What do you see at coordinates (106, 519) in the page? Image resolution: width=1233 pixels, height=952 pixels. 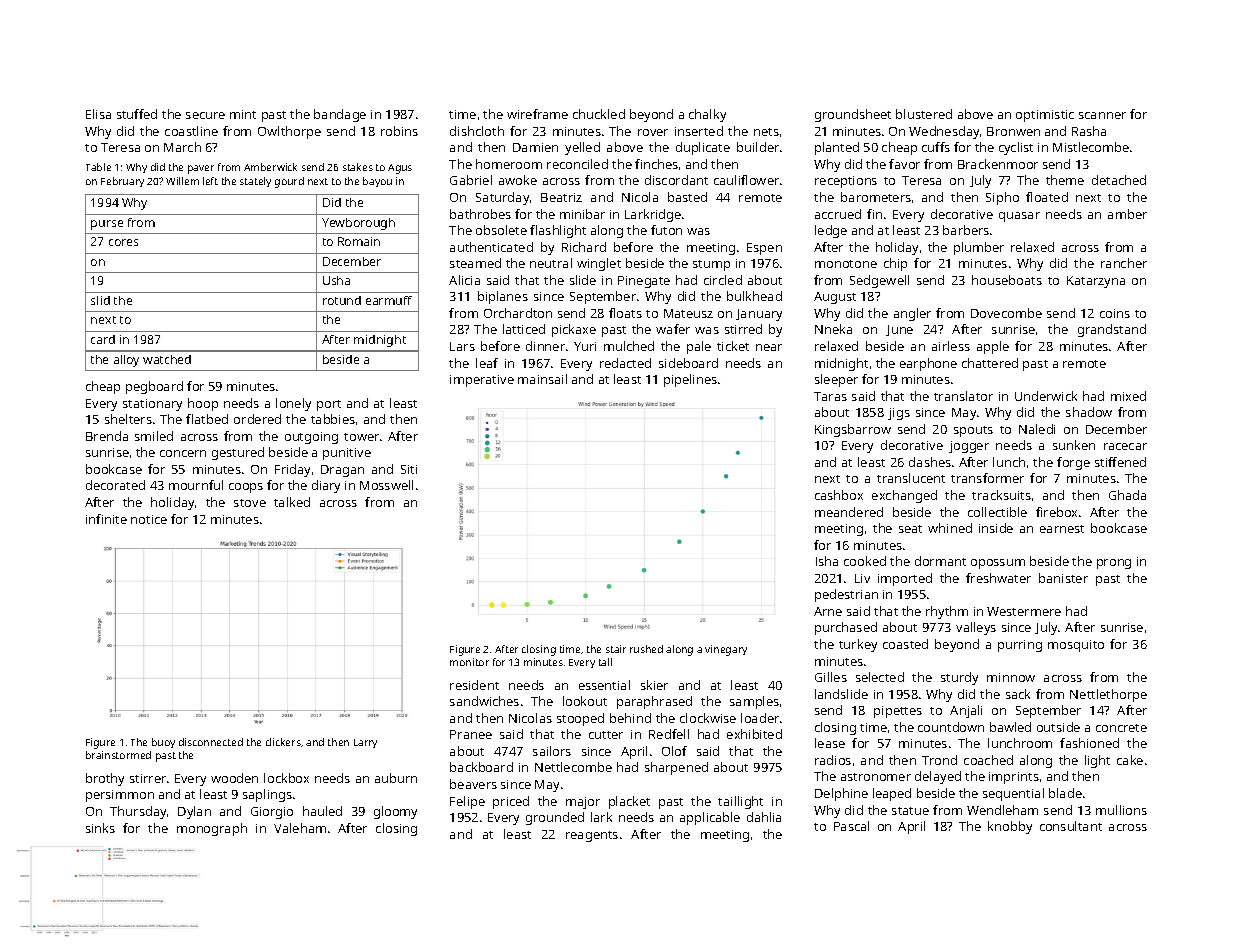 I see `infinite` at bounding box center [106, 519].
